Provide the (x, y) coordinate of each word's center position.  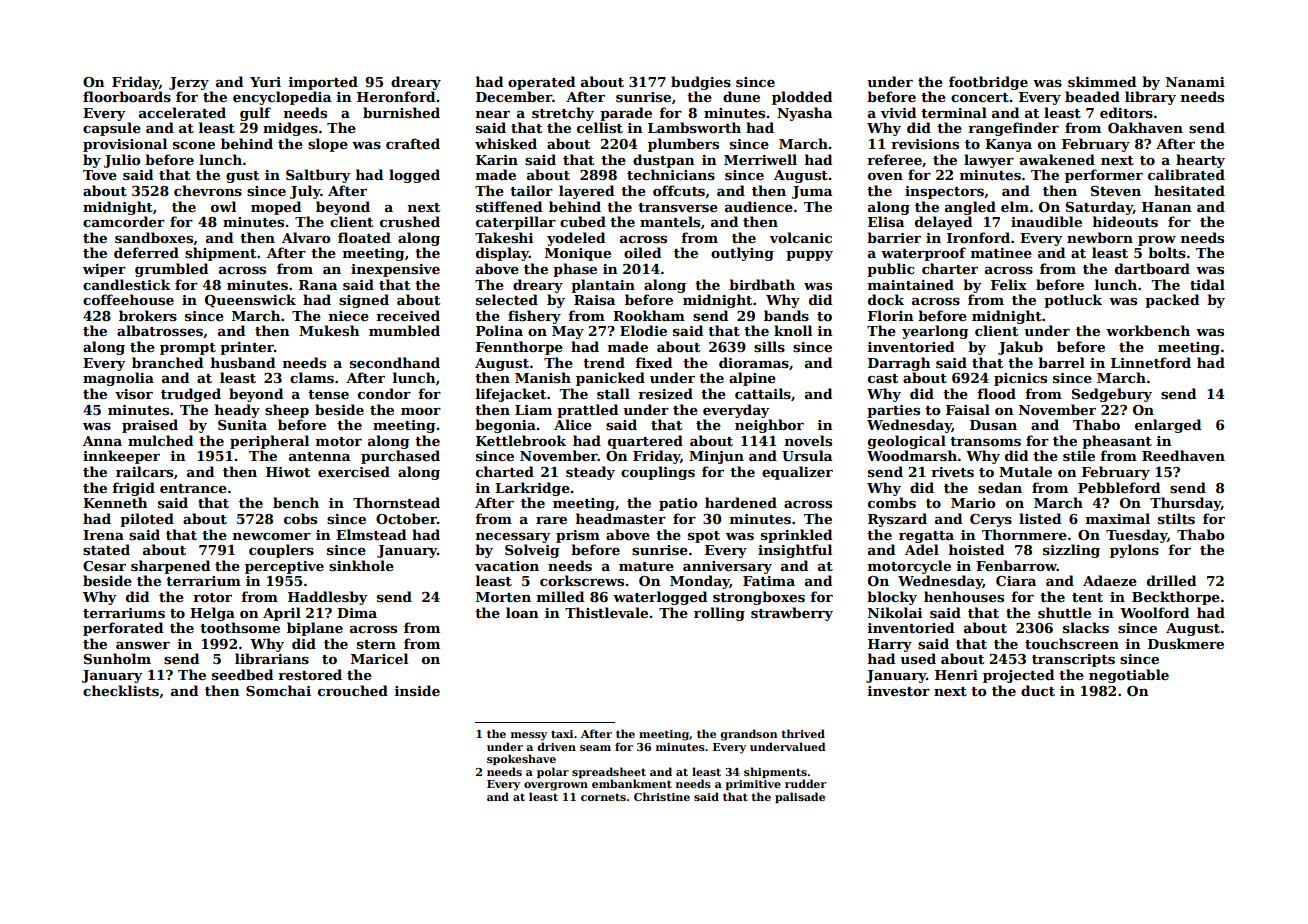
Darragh (899, 364)
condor (384, 393)
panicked (610, 379)
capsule (112, 129)
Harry (890, 645)
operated (541, 83)
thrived (803, 733)
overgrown (556, 786)
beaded (1092, 96)
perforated (123, 629)
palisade (800, 797)
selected (507, 299)
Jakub (1020, 348)
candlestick (127, 284)
